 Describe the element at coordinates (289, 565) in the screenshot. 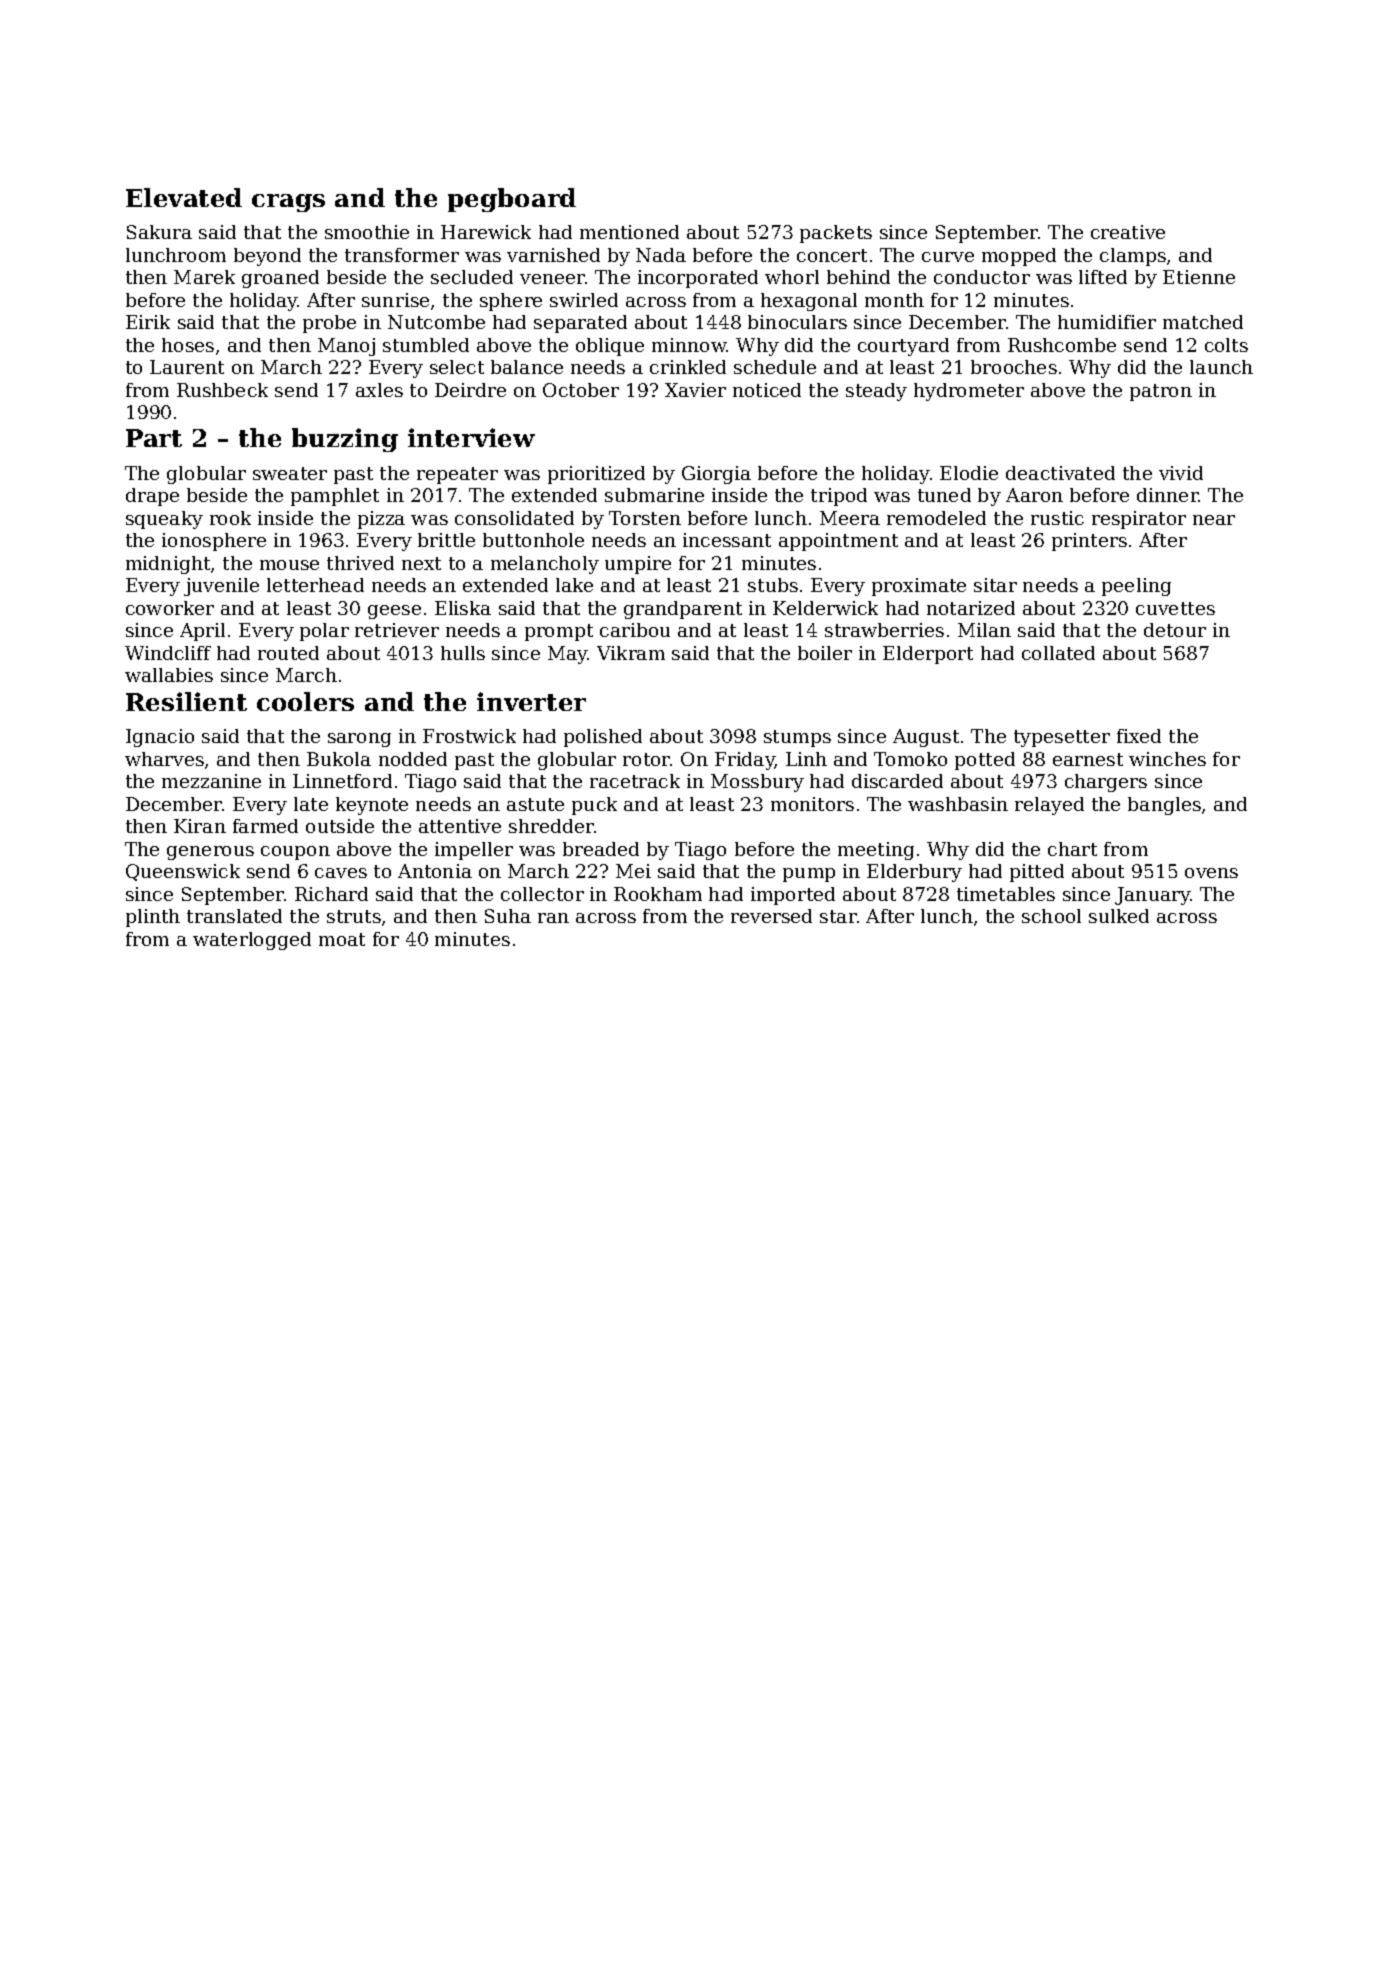

I see `mouse` at that location.
